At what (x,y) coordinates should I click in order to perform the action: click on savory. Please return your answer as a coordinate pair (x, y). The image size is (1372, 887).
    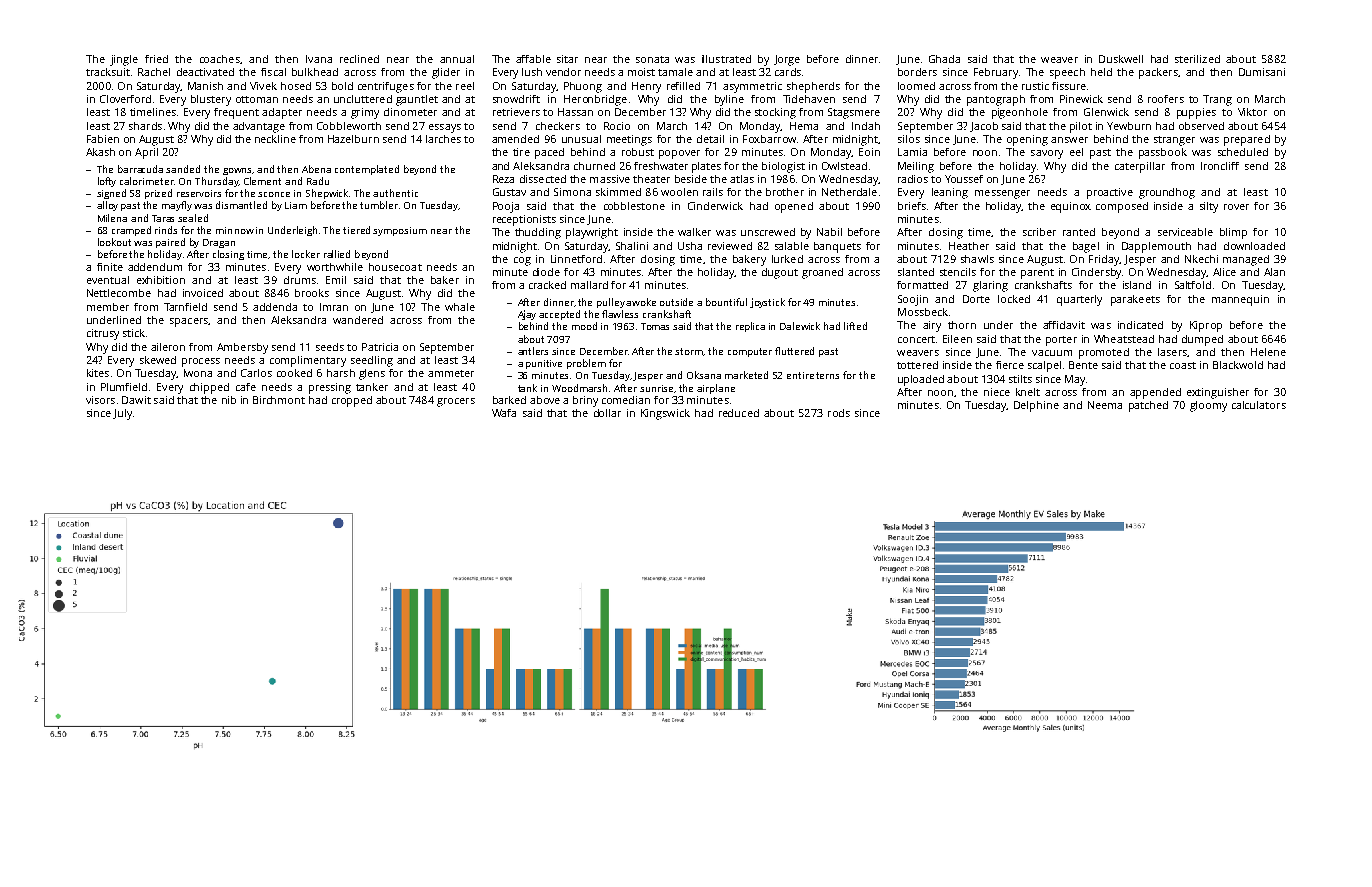
    Looking at the image, I should click on (1047, 154).
